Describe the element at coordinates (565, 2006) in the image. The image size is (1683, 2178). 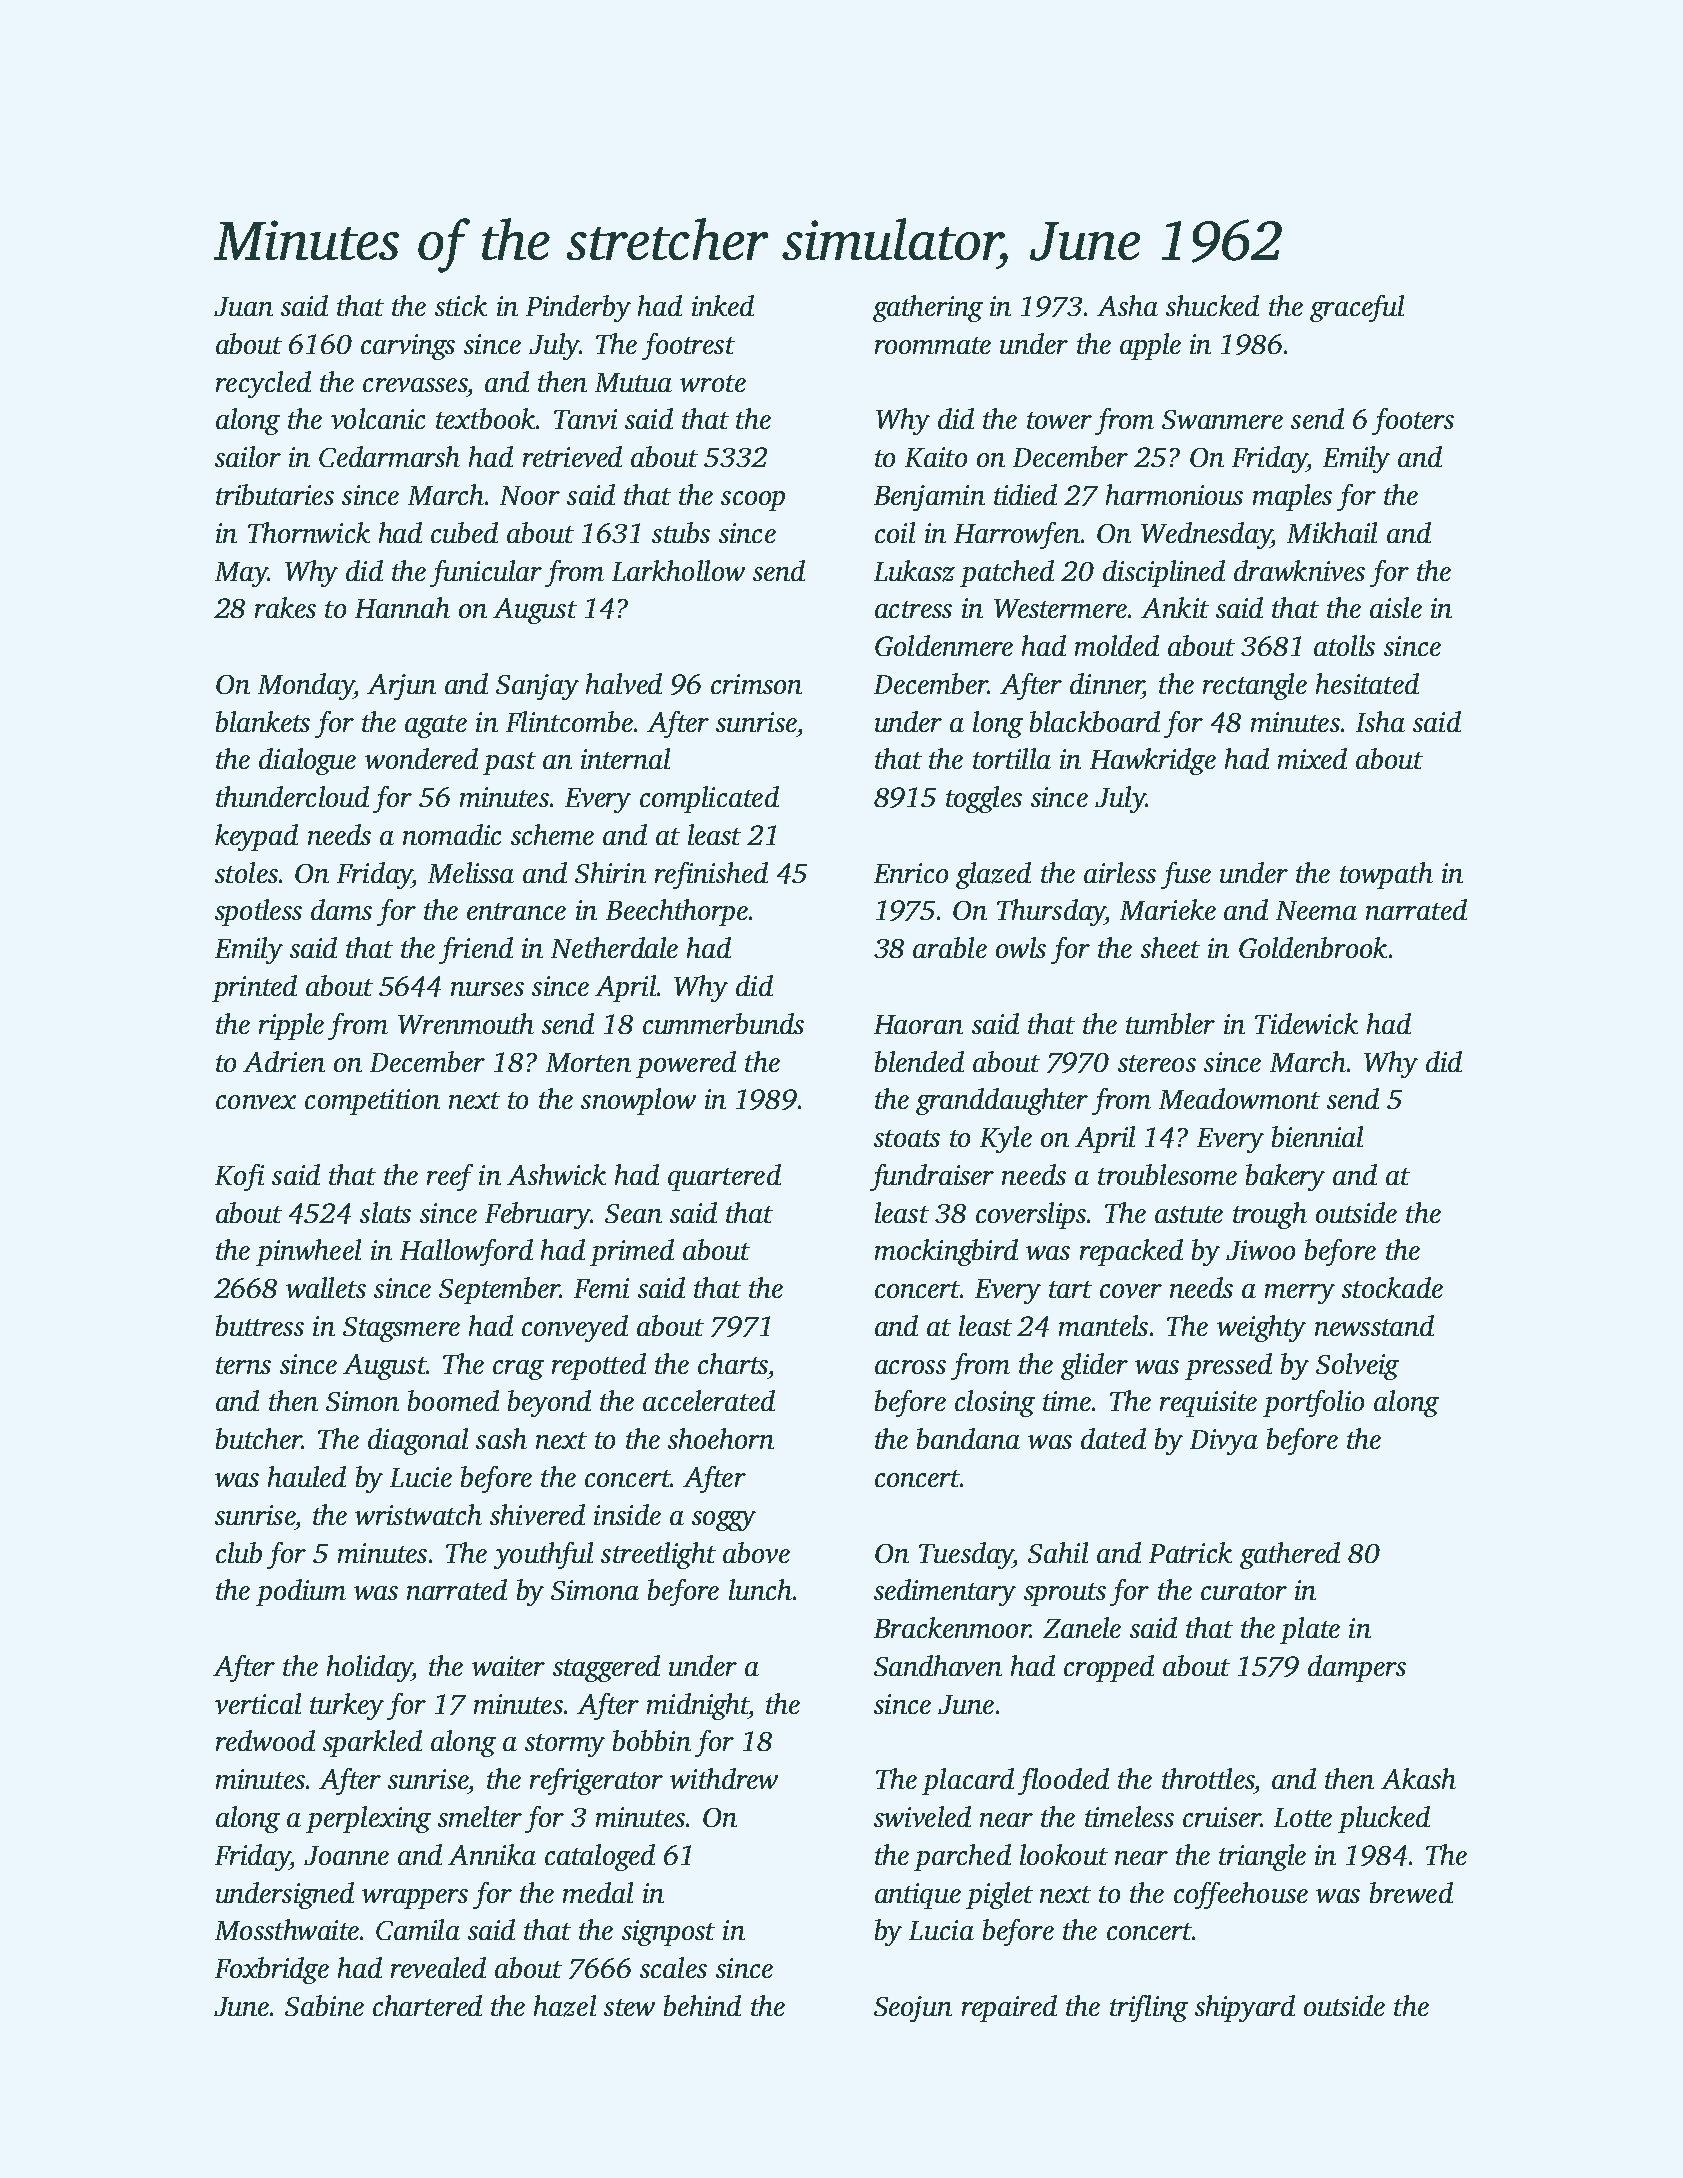
I see `hazel` at that location.
